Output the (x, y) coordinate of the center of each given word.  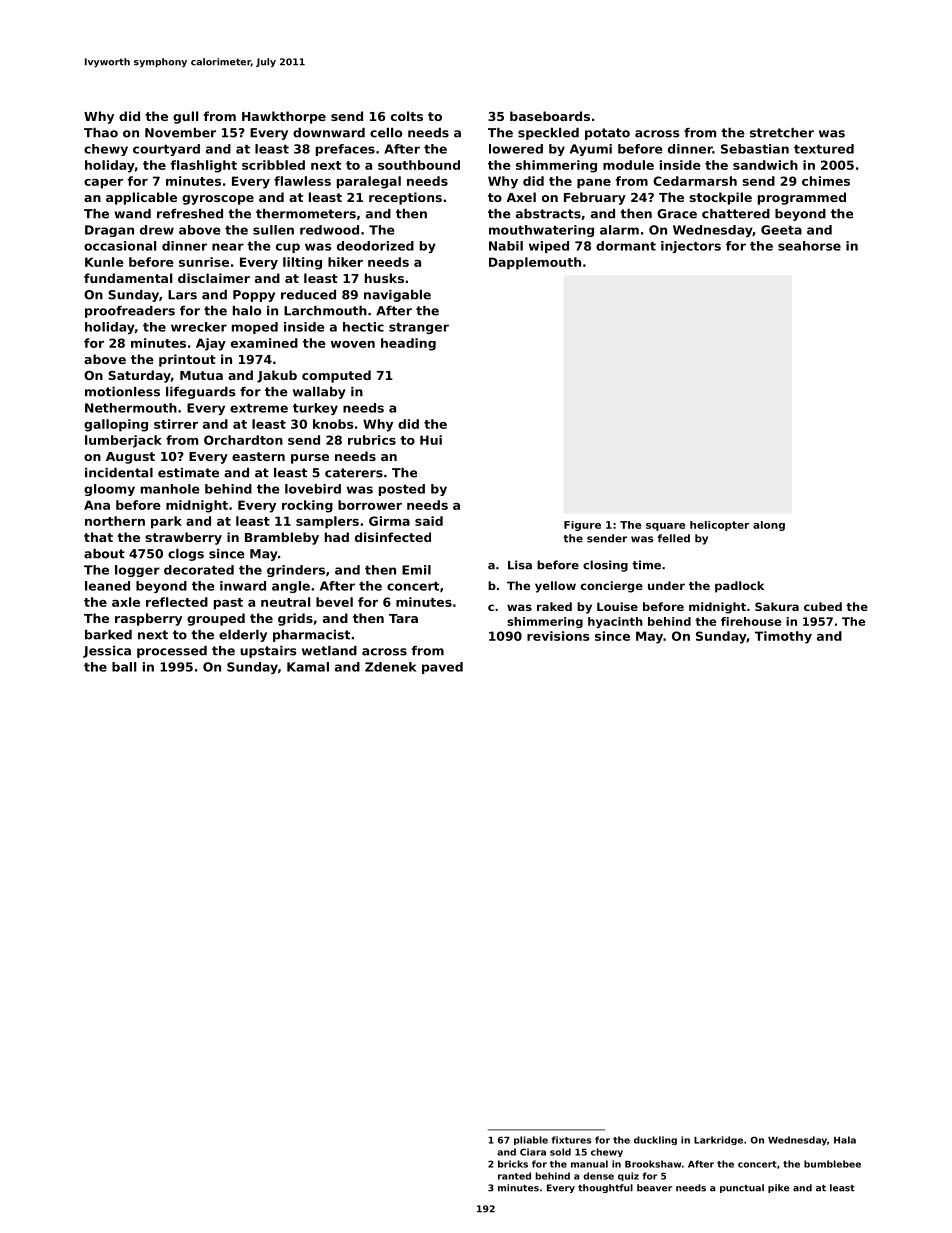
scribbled (273, 165)
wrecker (199, 327)
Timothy (783, 637)
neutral (285, 602)
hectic (363, 327)
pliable (531, 1140)
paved (442, 668)
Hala (845, 1140)
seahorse (809, 246)
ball (124, 667)
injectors (691, 247)
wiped (549, 247)
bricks (513, 1164)
